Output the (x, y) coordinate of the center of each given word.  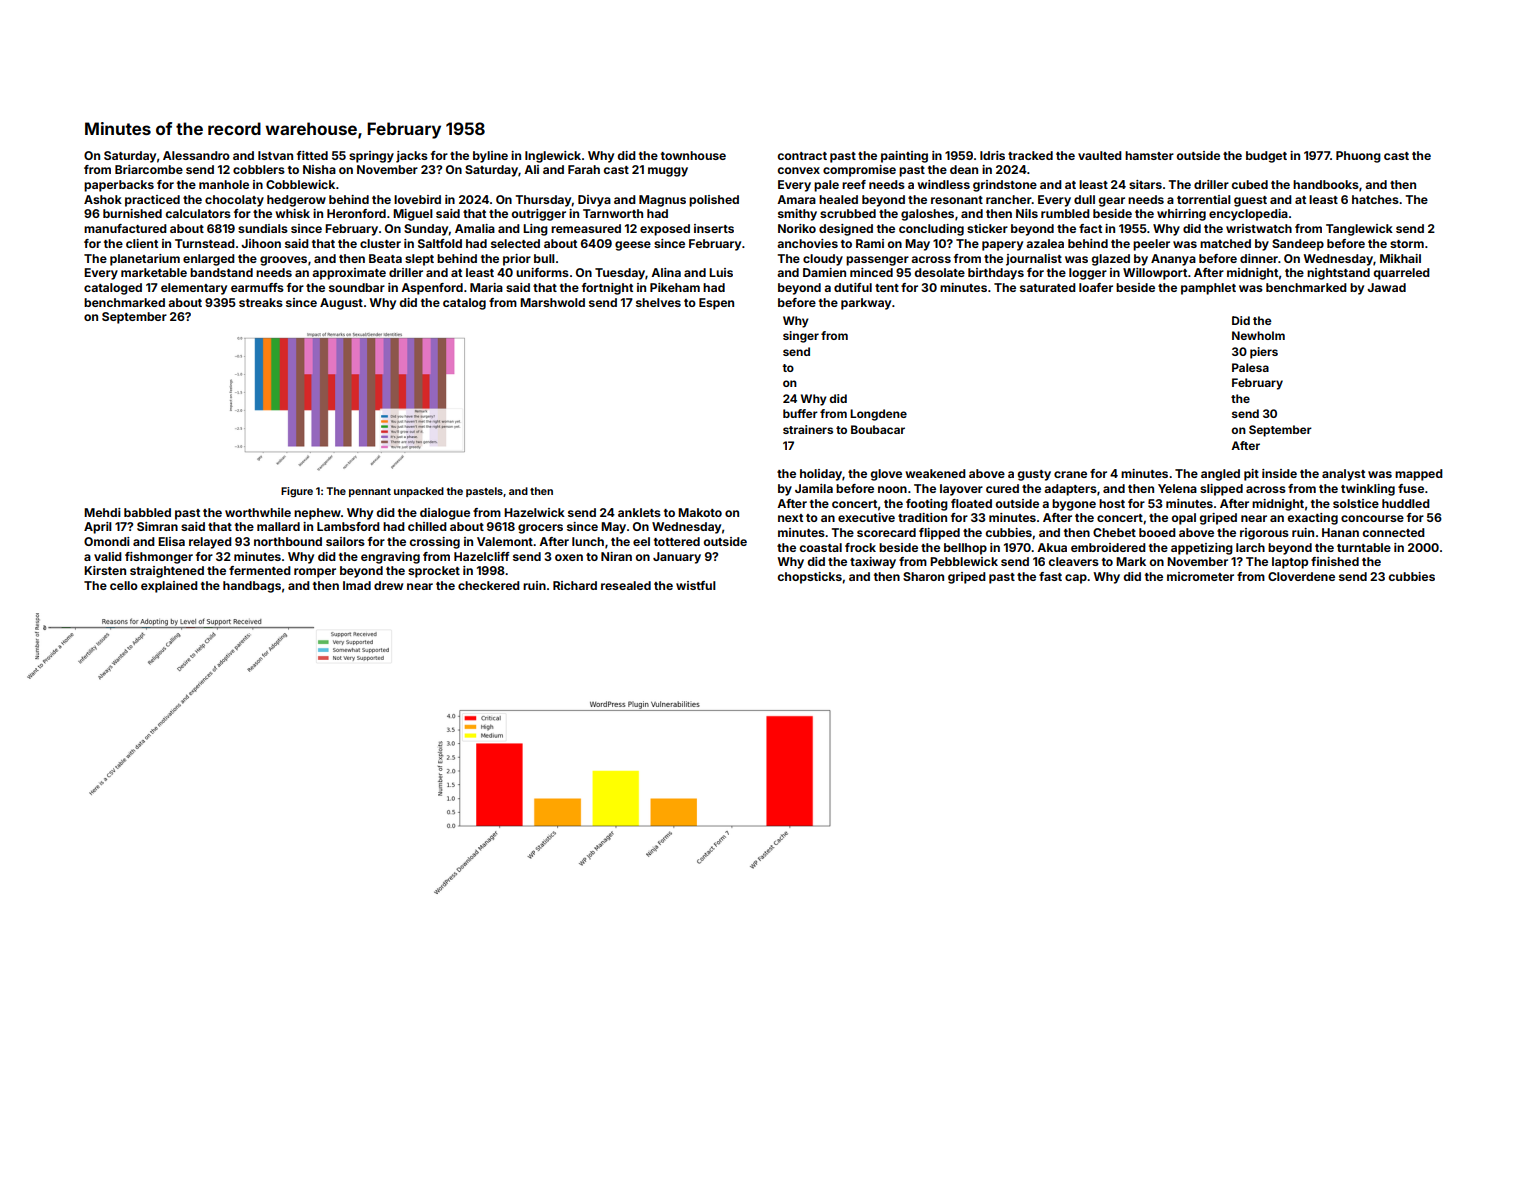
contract (802, 156)
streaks (261, 302)
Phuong (1358, 157)
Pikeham (675, 287)
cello (124, 585)
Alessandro (196, 155)
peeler (1151, 245)
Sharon (923, 576)
